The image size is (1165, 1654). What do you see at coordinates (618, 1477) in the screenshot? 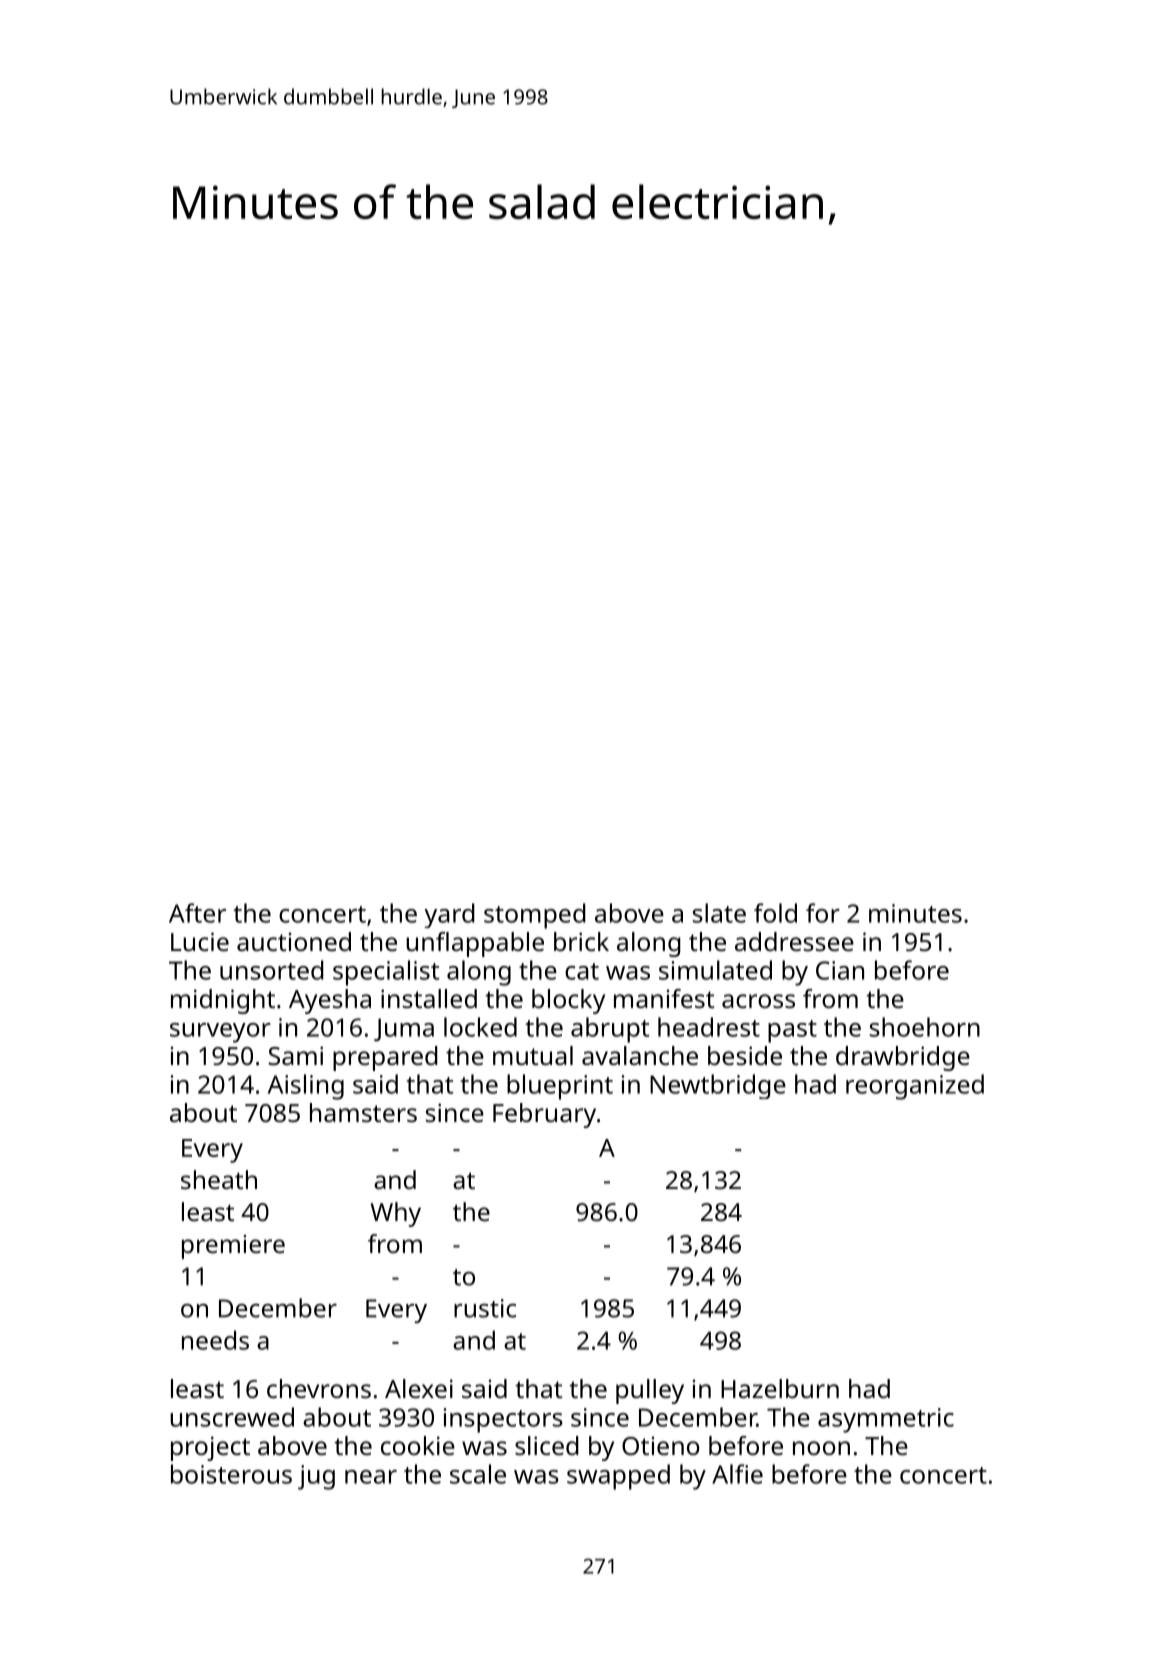
I see `swapped` at bounding box center [618, 1477].
